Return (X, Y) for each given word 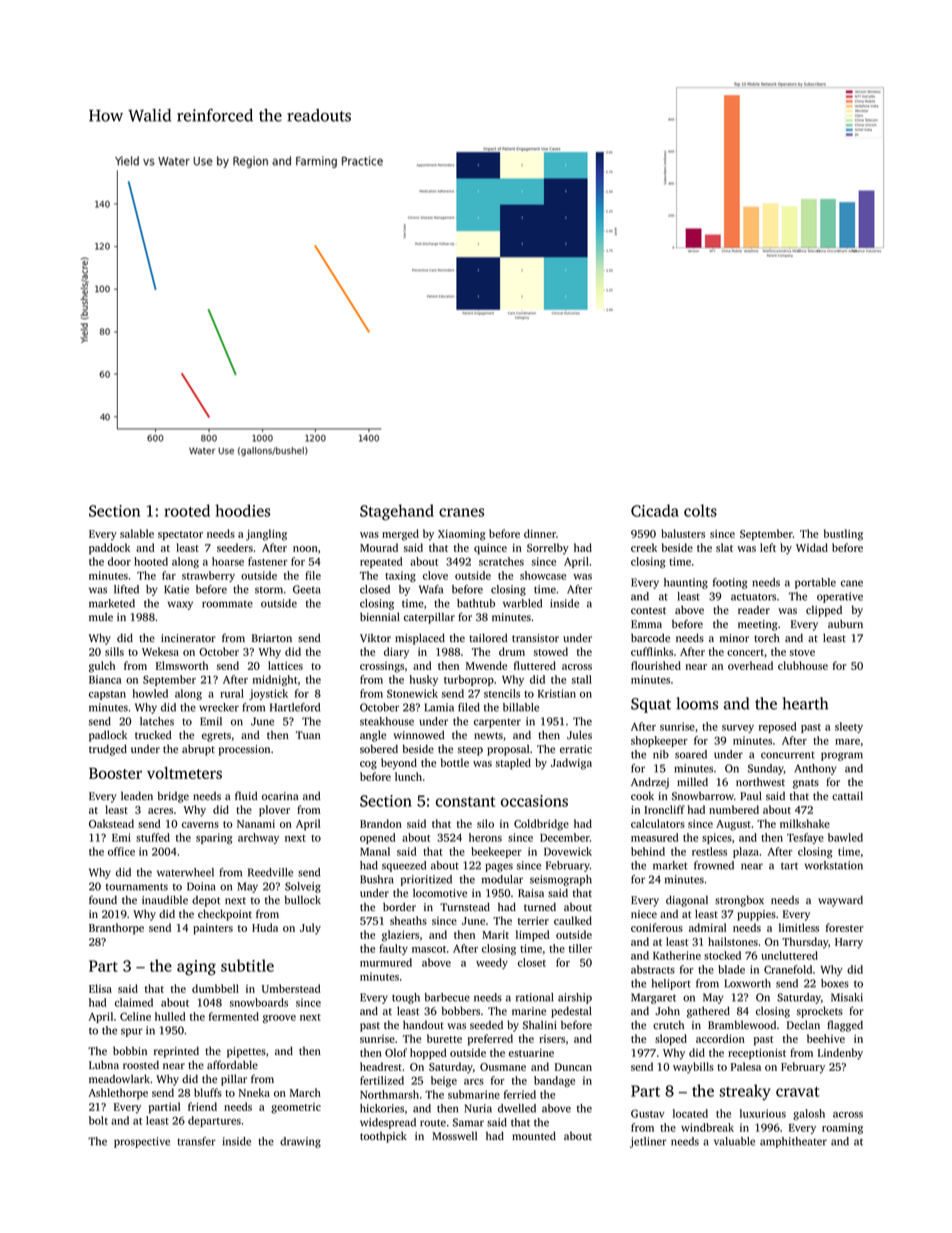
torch (767, 638)
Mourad (379, 547)
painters (213, 929)
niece (644, 914)
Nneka (254, 1092)
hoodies (242, 510)
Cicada (655, 510)
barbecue (447, 997)
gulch (102, 667)
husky (424, 680)
